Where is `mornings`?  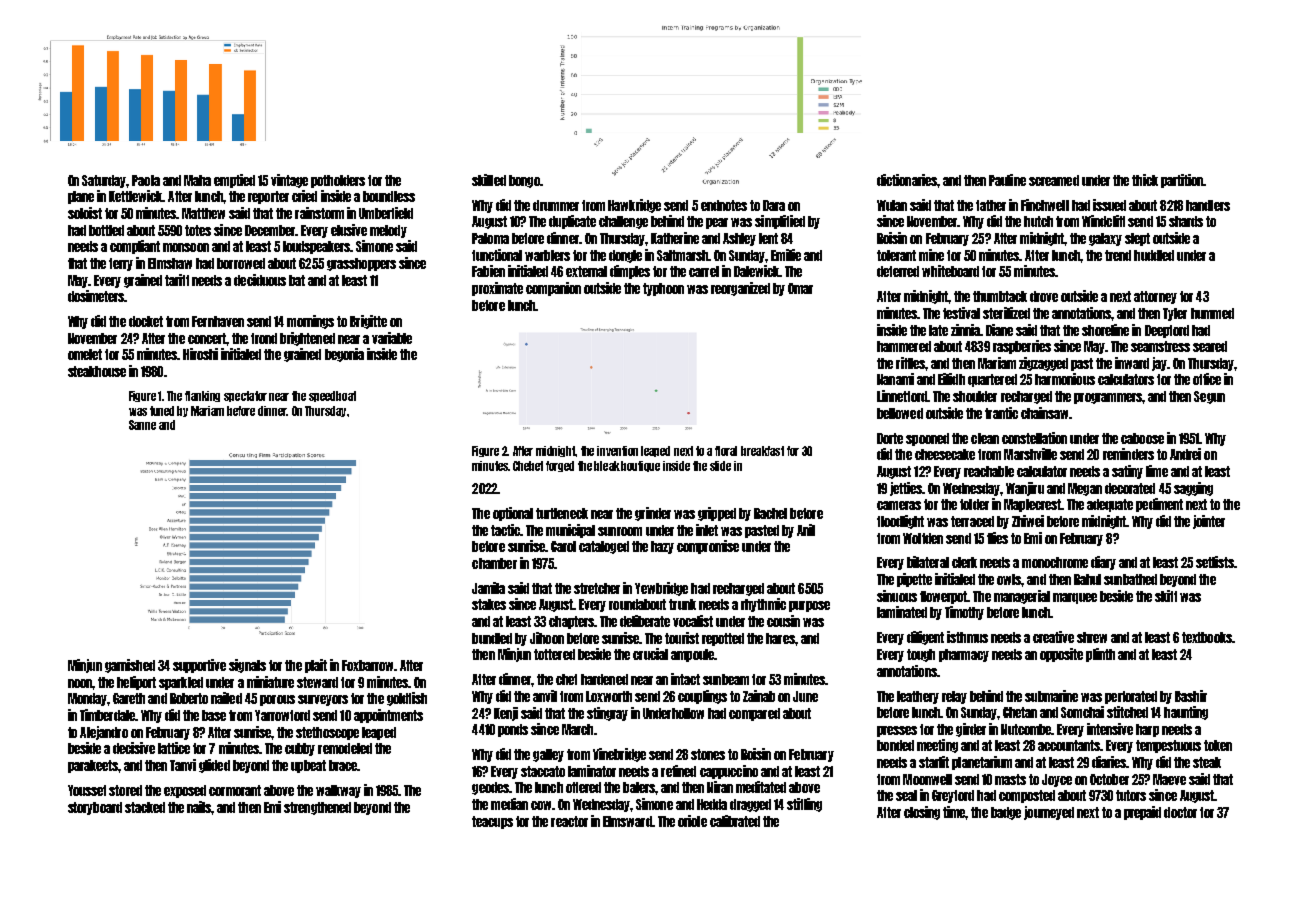 mornings is located at coordinates (310, 322).
